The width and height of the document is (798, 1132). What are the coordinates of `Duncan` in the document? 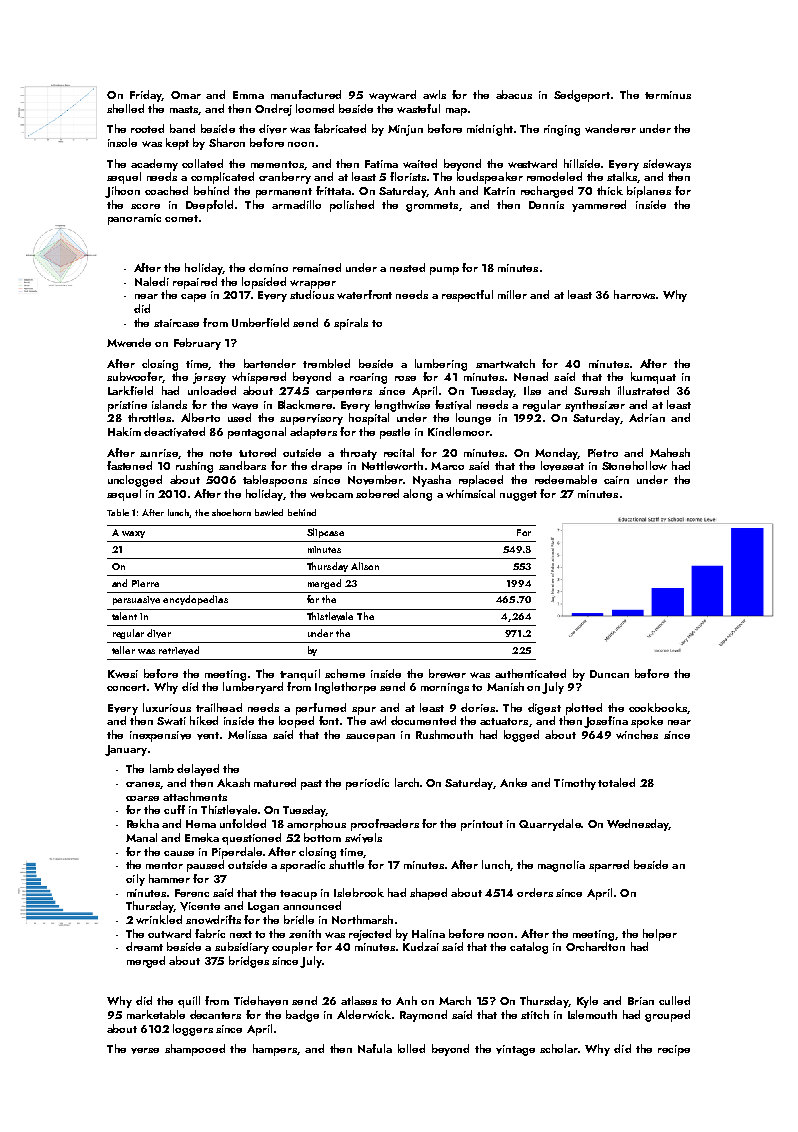 It's located at (609, 674).
